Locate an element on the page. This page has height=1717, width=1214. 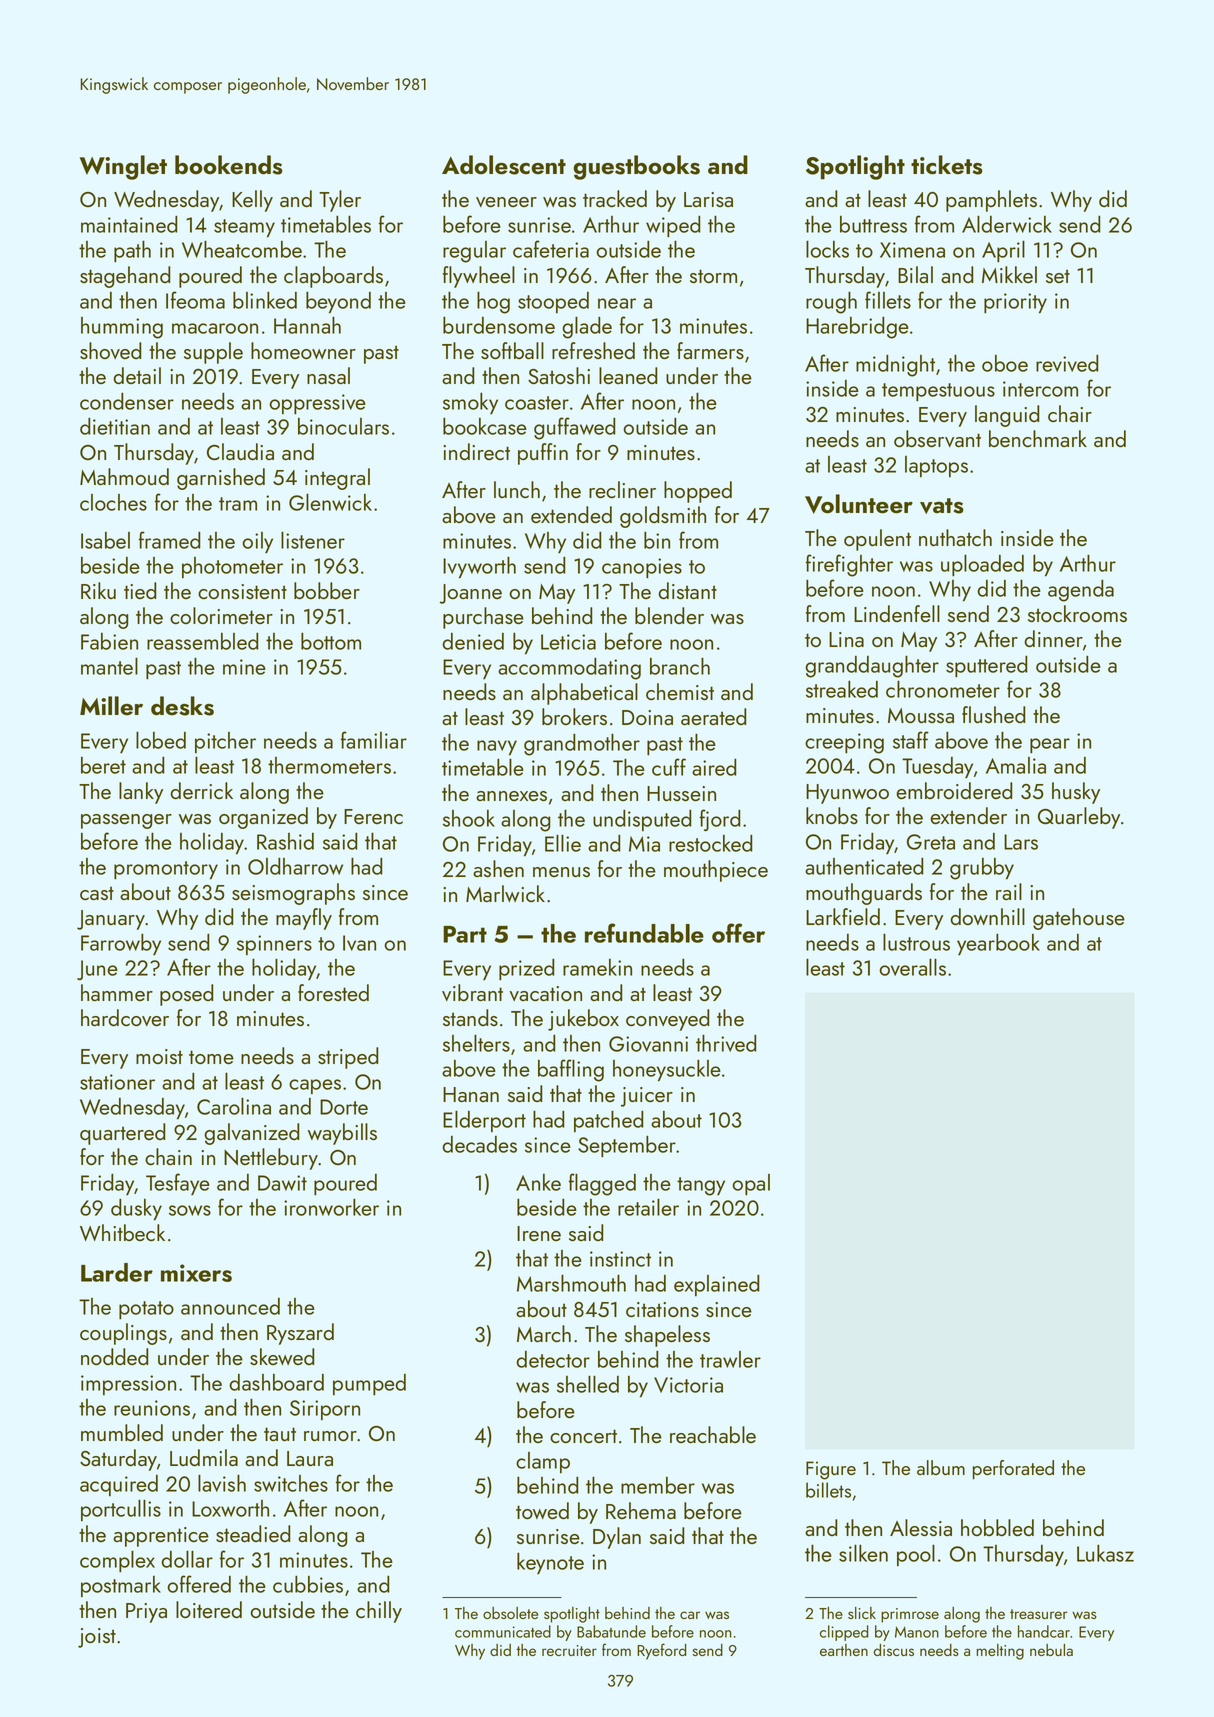
Rehema is located at coordinates (641, 1510).
